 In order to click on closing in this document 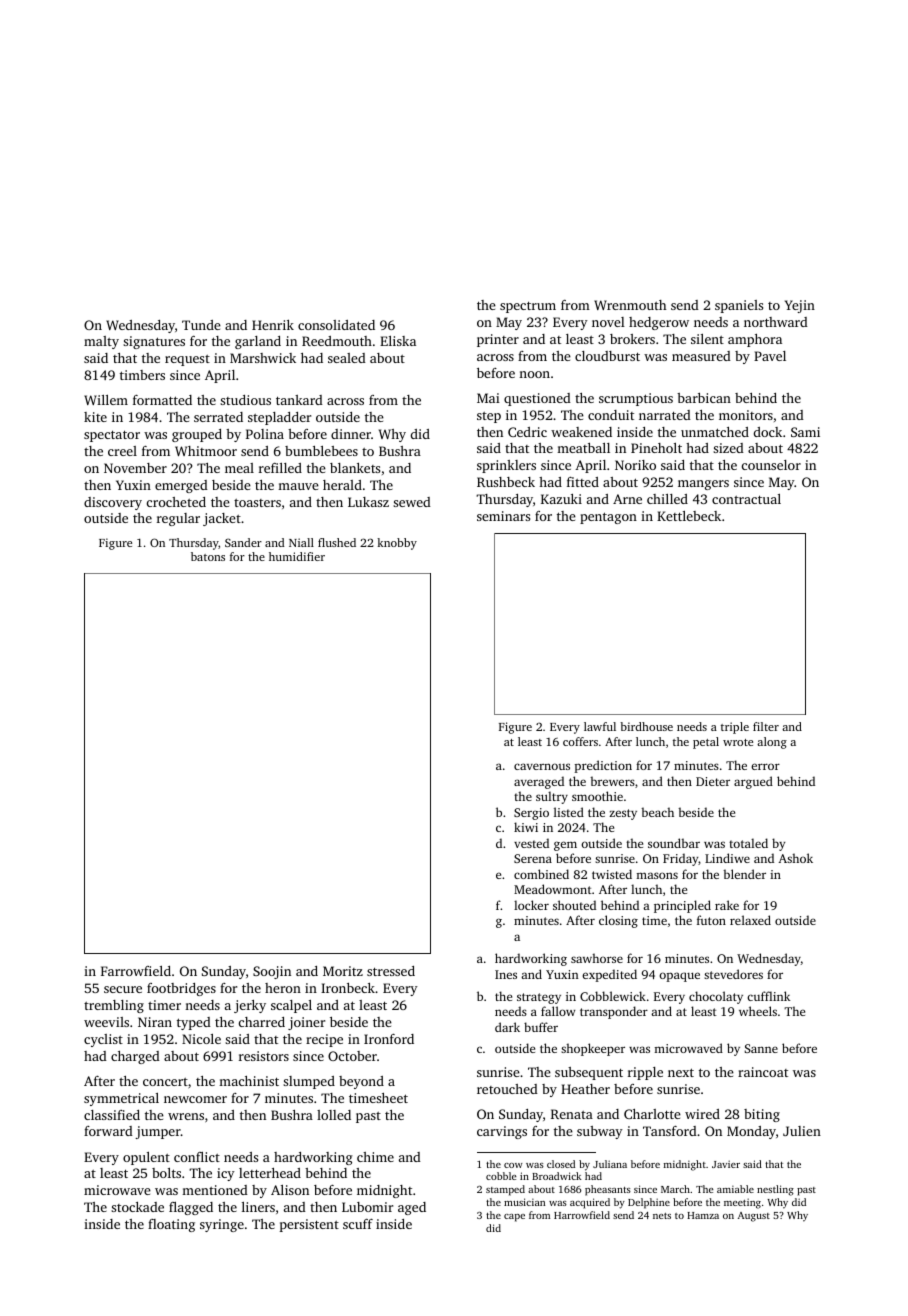, I will do `click(618, 921)`.
